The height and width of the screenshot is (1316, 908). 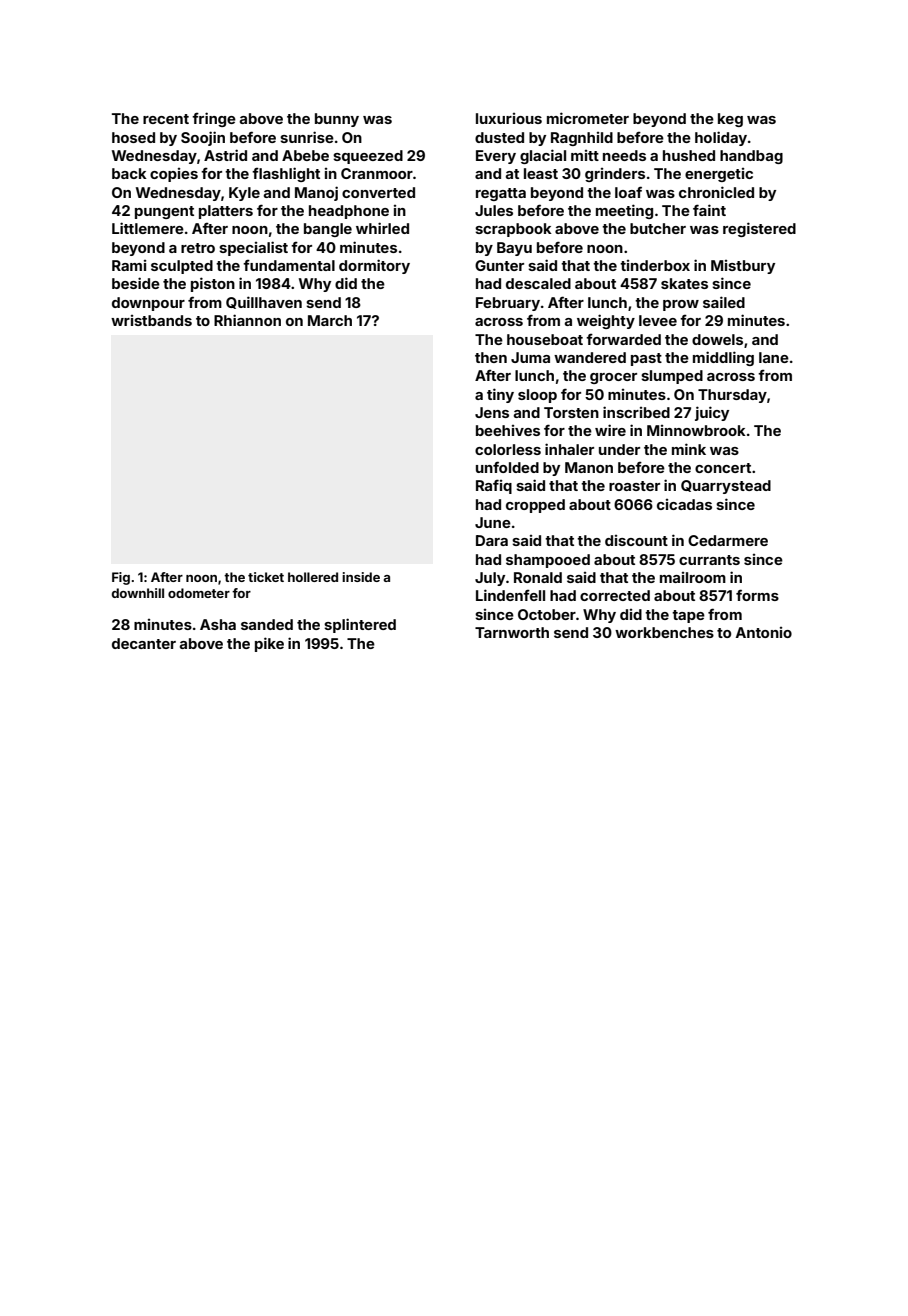 What do you see at coordinates (496, 157) in the screenshot?
I see `Every` at bounding box center [496, 157].
